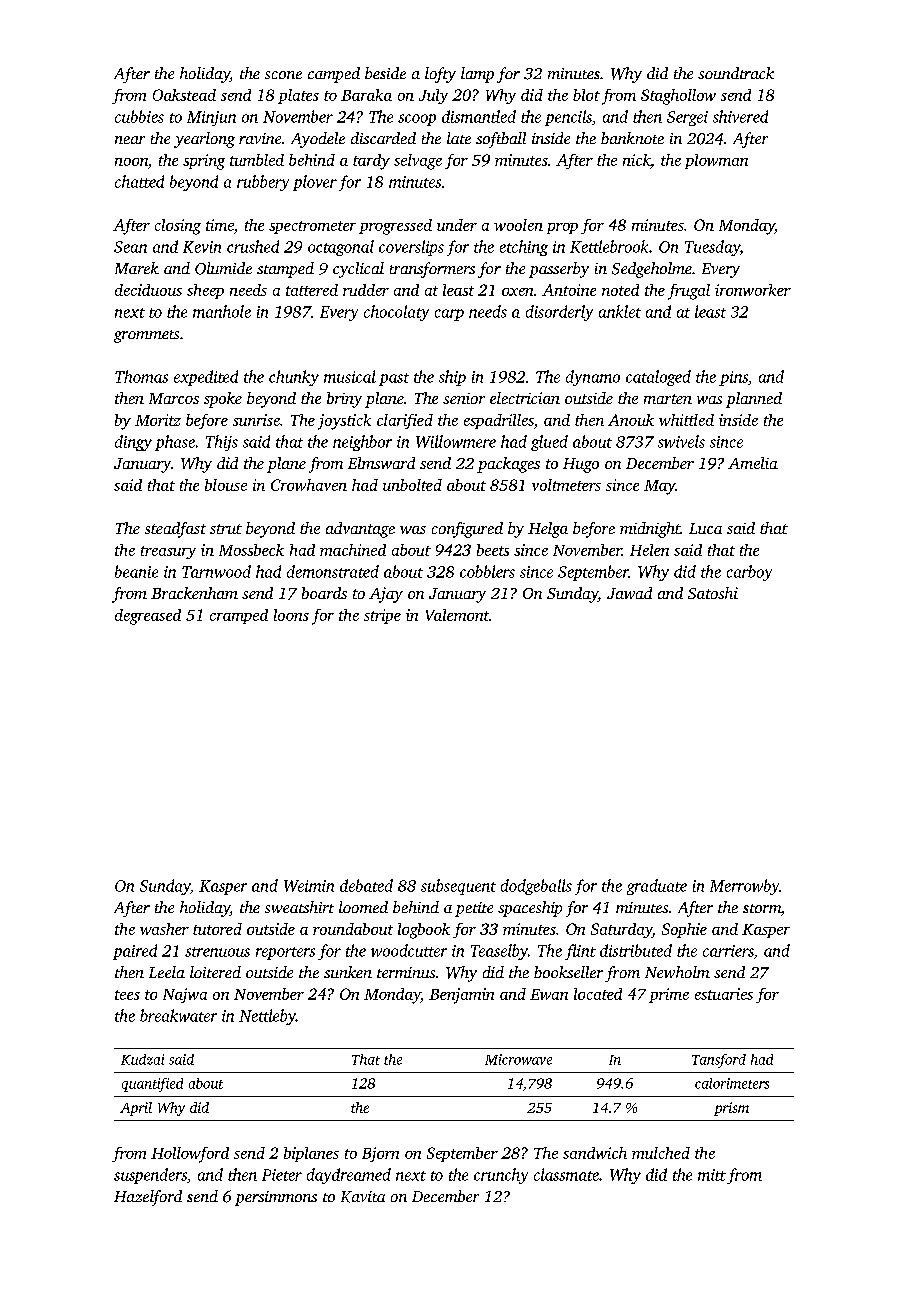 Image resolution: width=908 pixels, height=1316 pixels. Describe the element at coordinates (736, 73) in the document. I see `soundtrack` at that location.
